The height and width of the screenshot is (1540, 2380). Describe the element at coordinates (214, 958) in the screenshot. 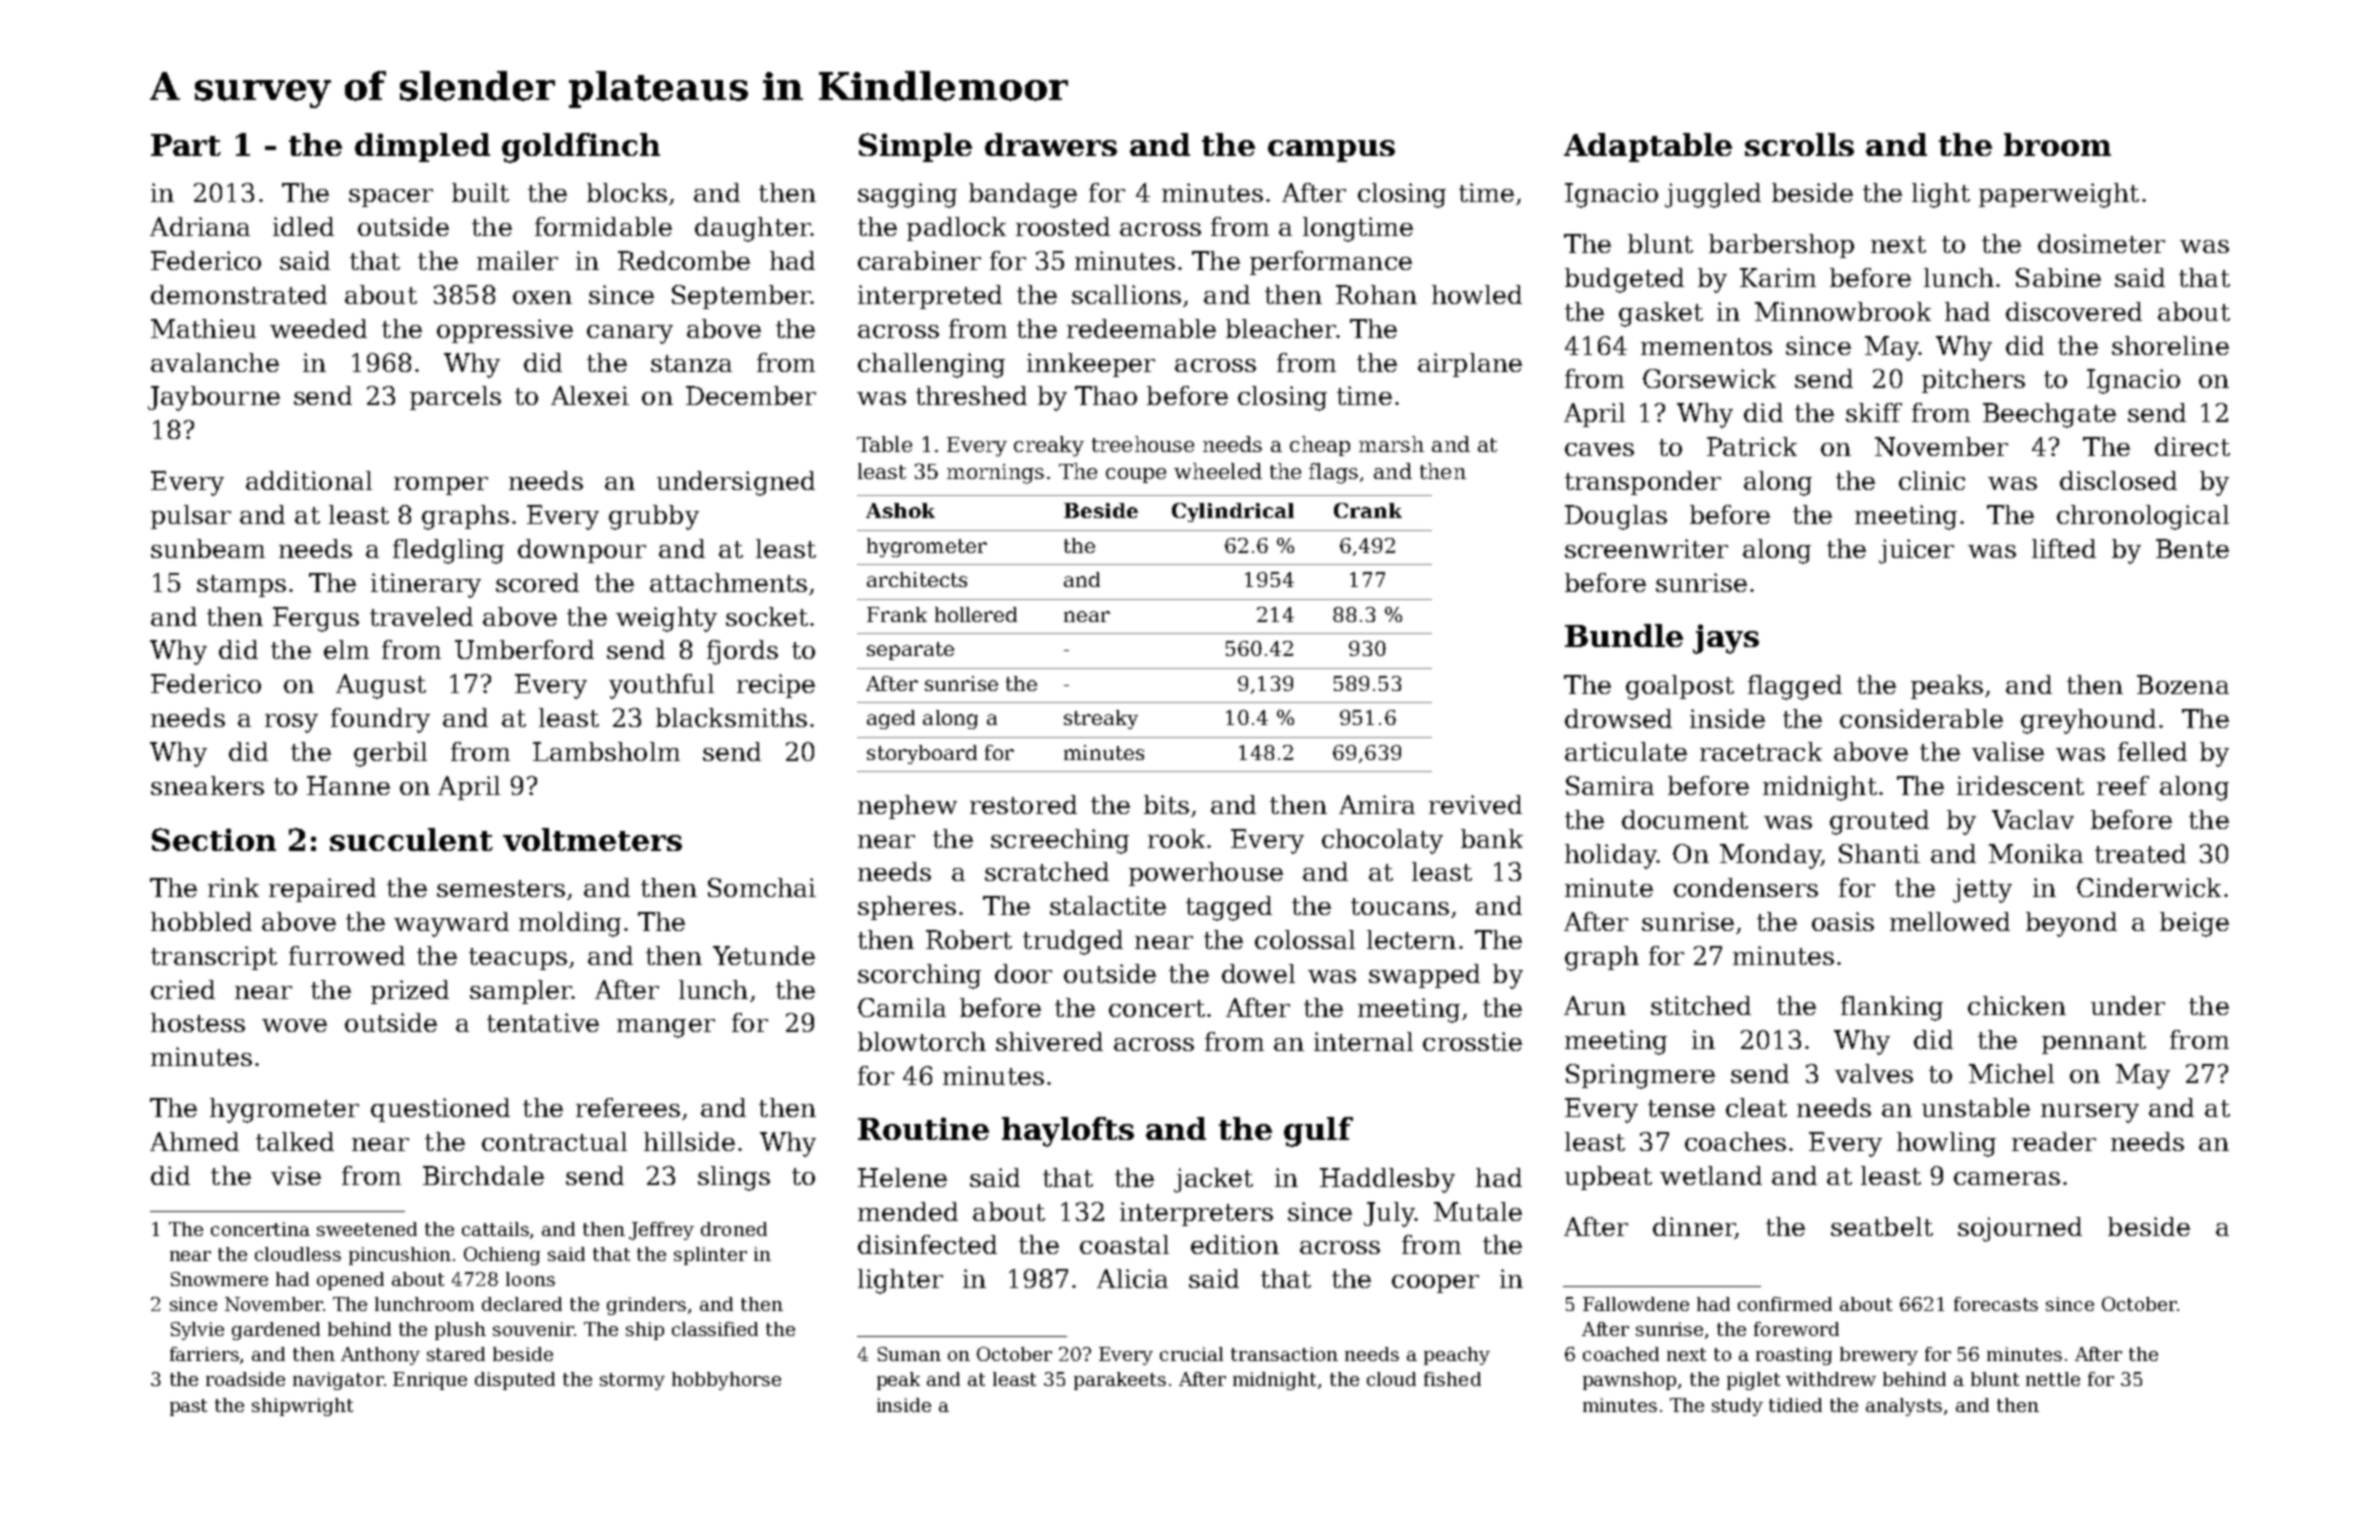

I see `transcript` at that location.
